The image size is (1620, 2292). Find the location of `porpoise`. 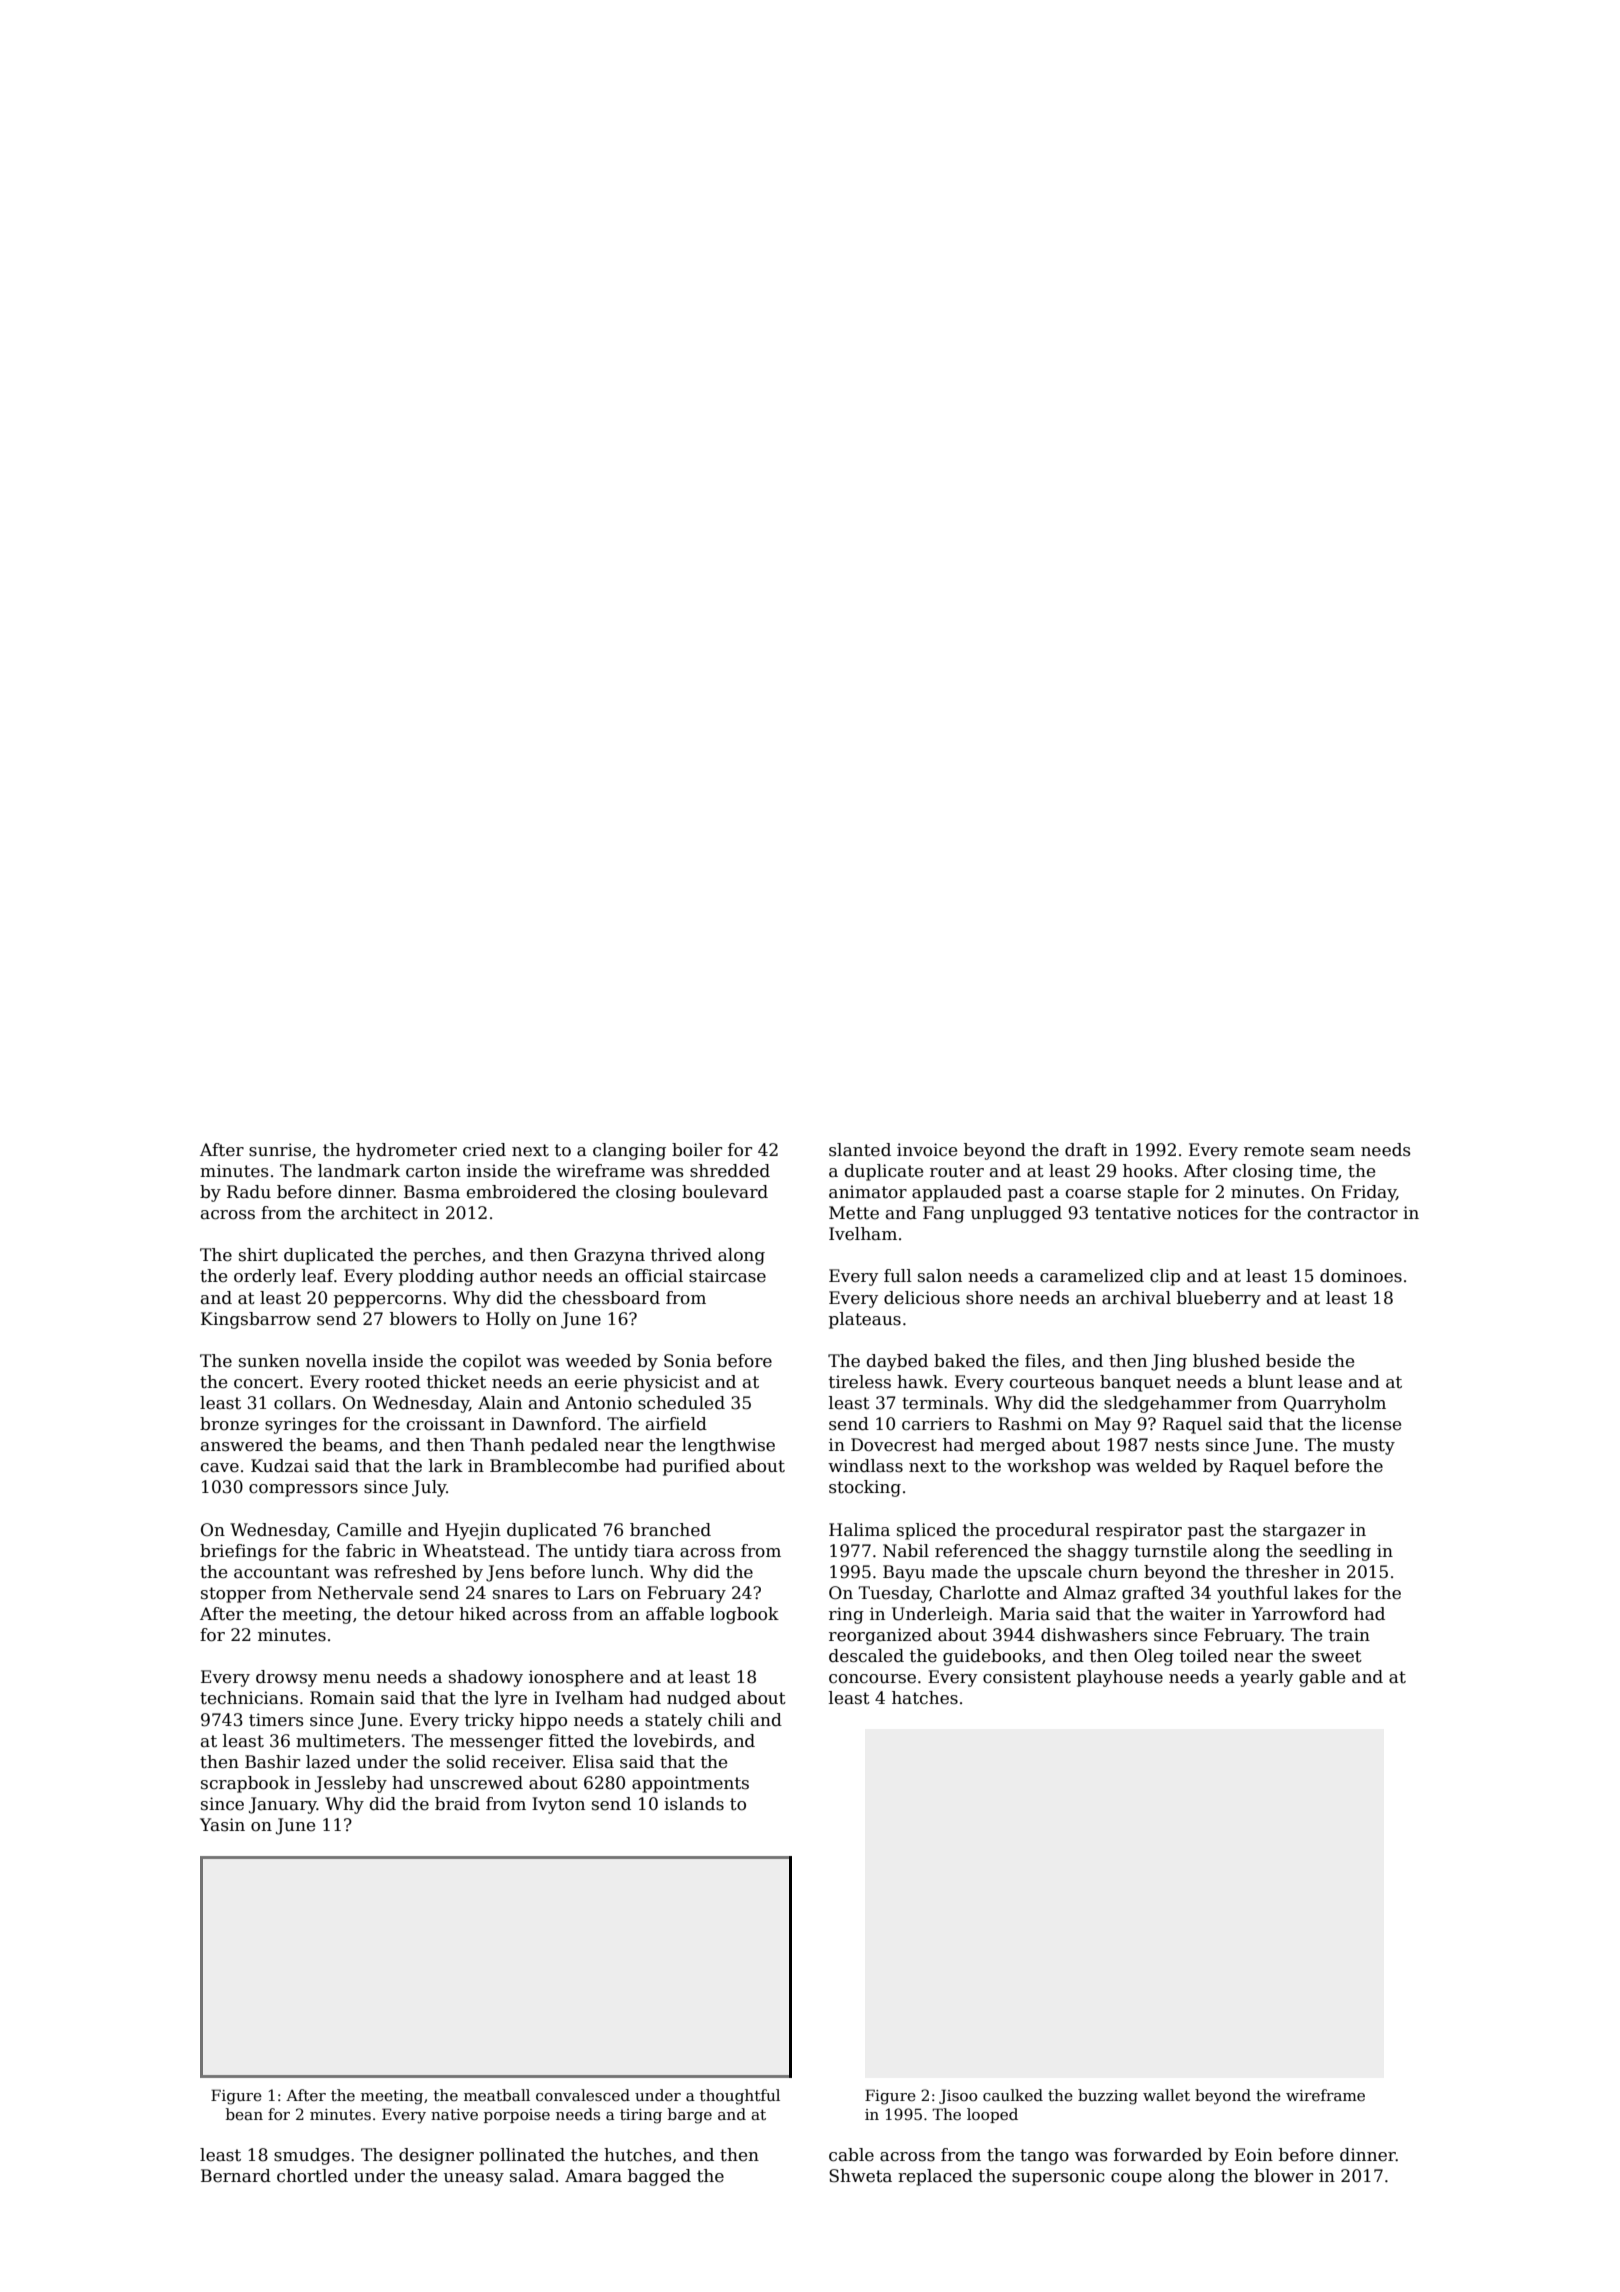

porpoise is located at coordinates (517, 2116).
